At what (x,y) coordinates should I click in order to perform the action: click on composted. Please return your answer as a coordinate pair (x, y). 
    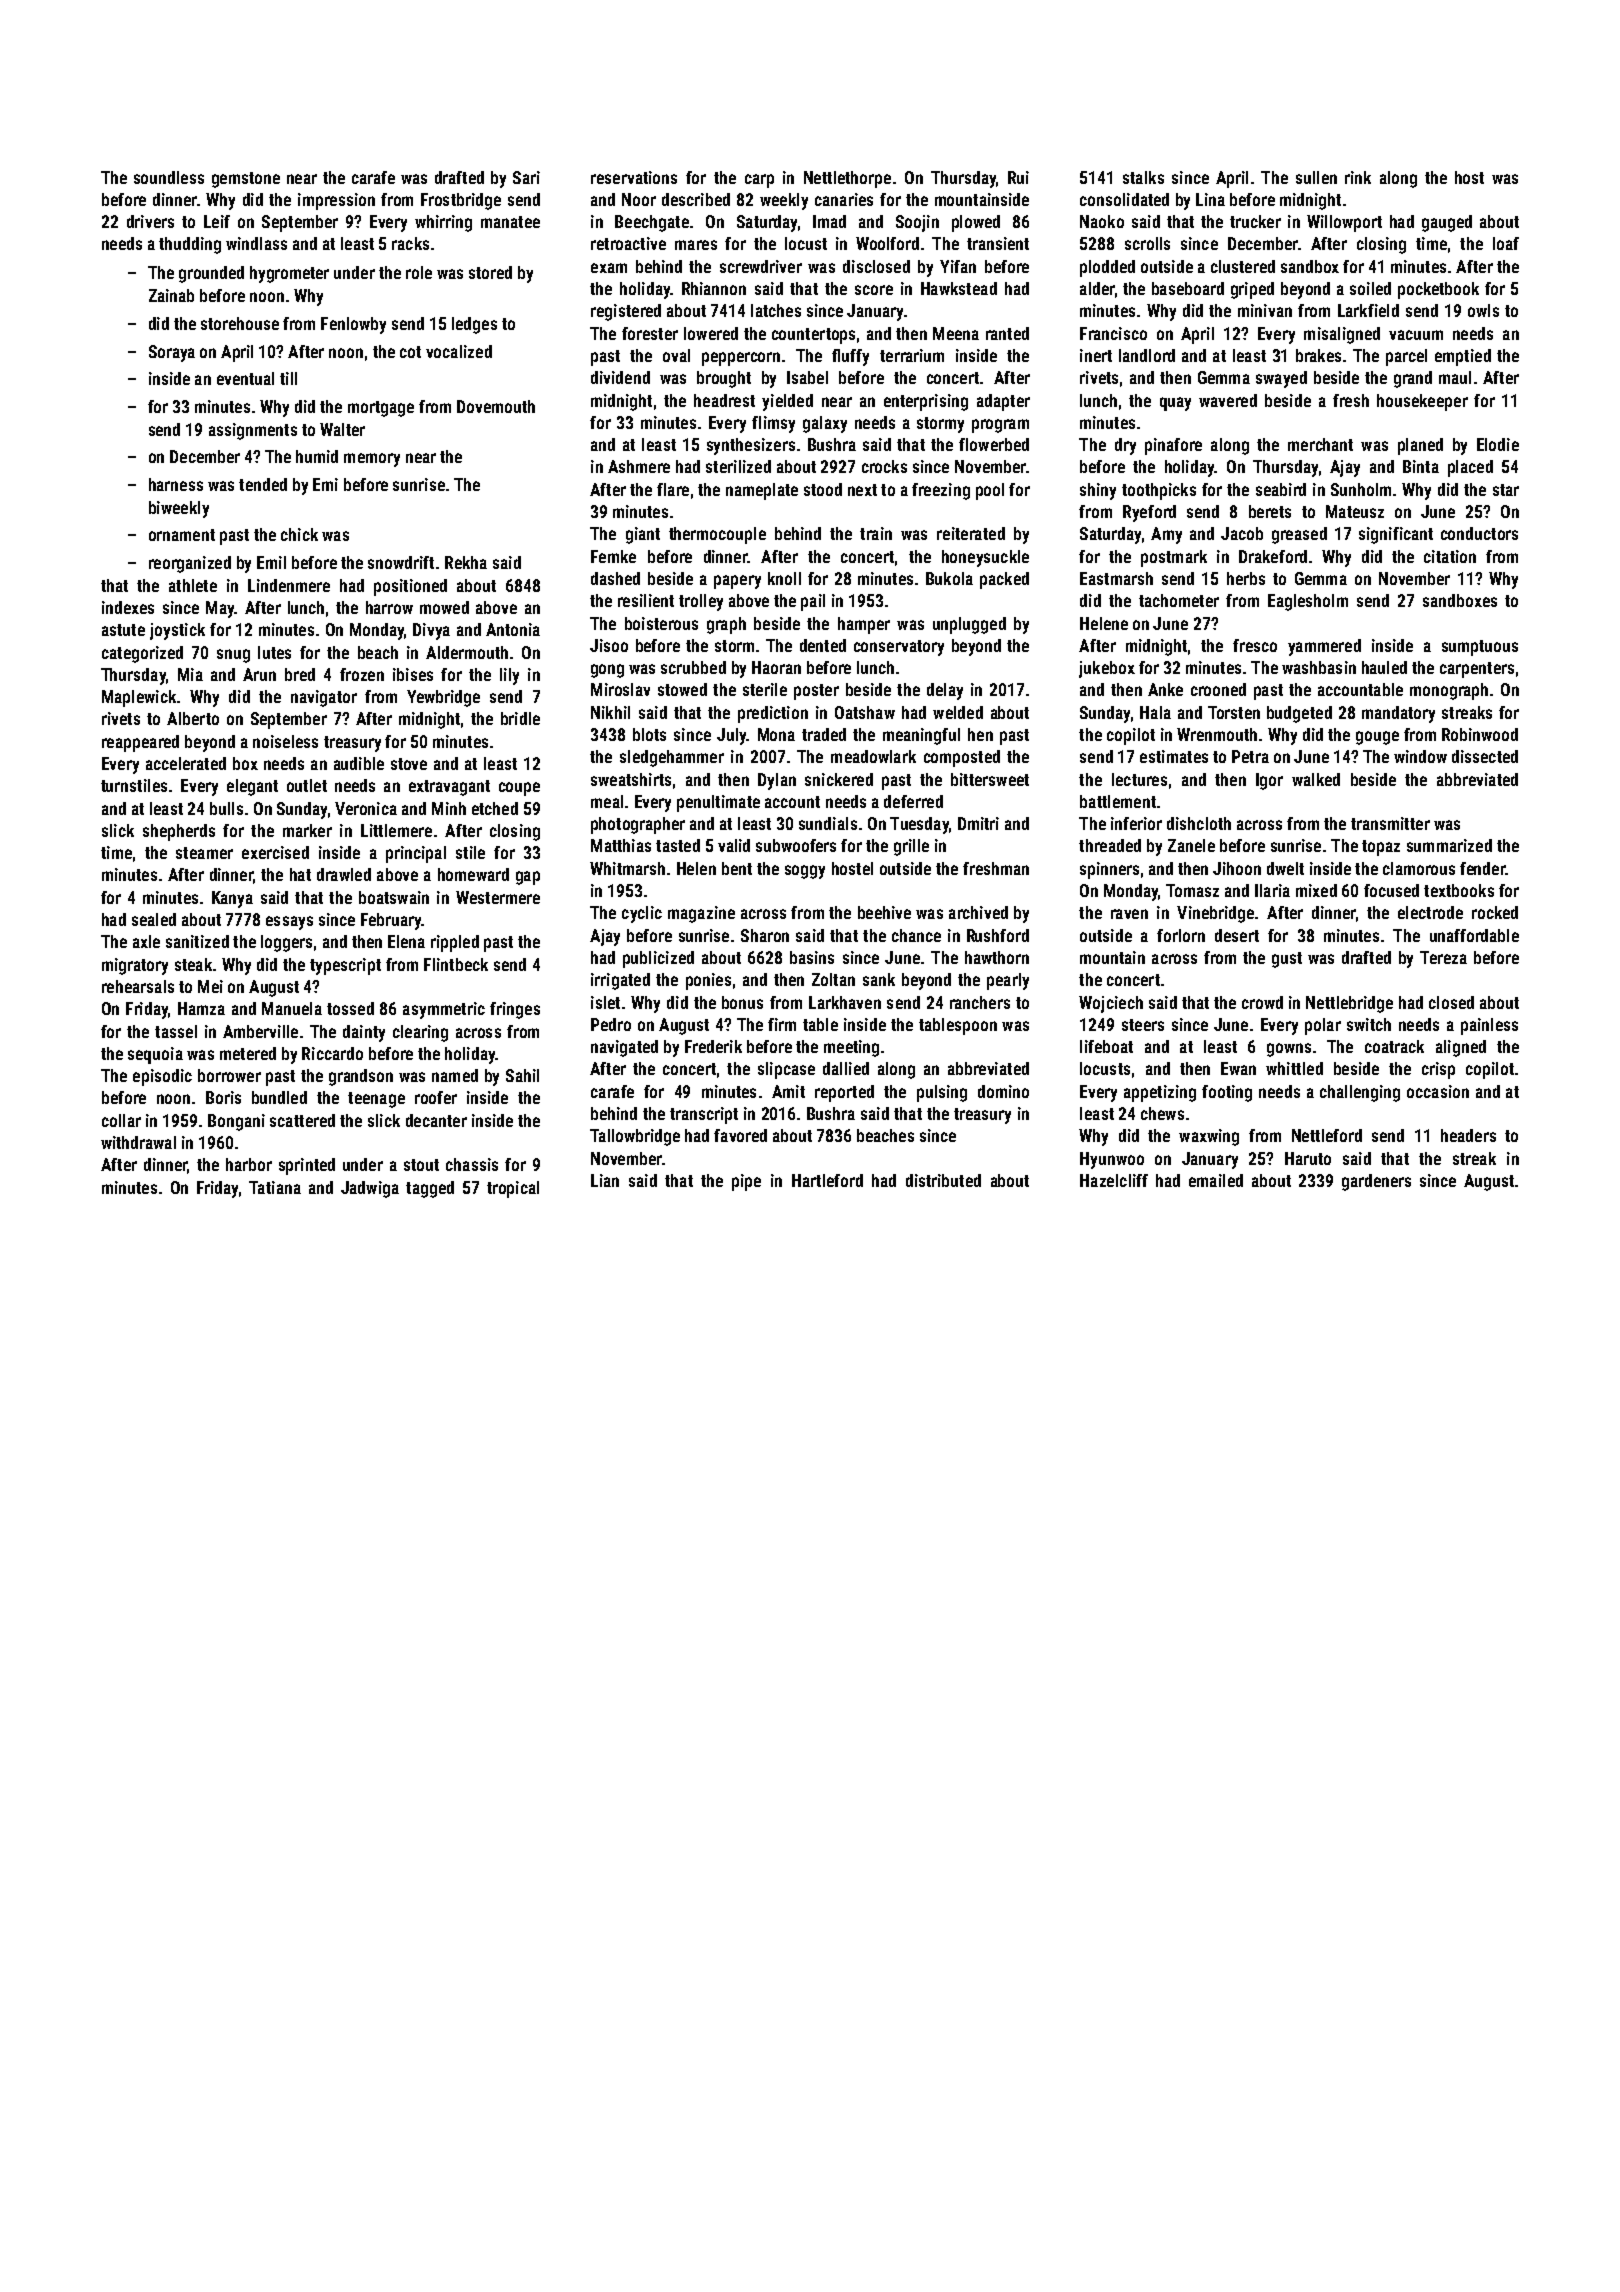
    Looking at the image, I should click on (962, 758).
